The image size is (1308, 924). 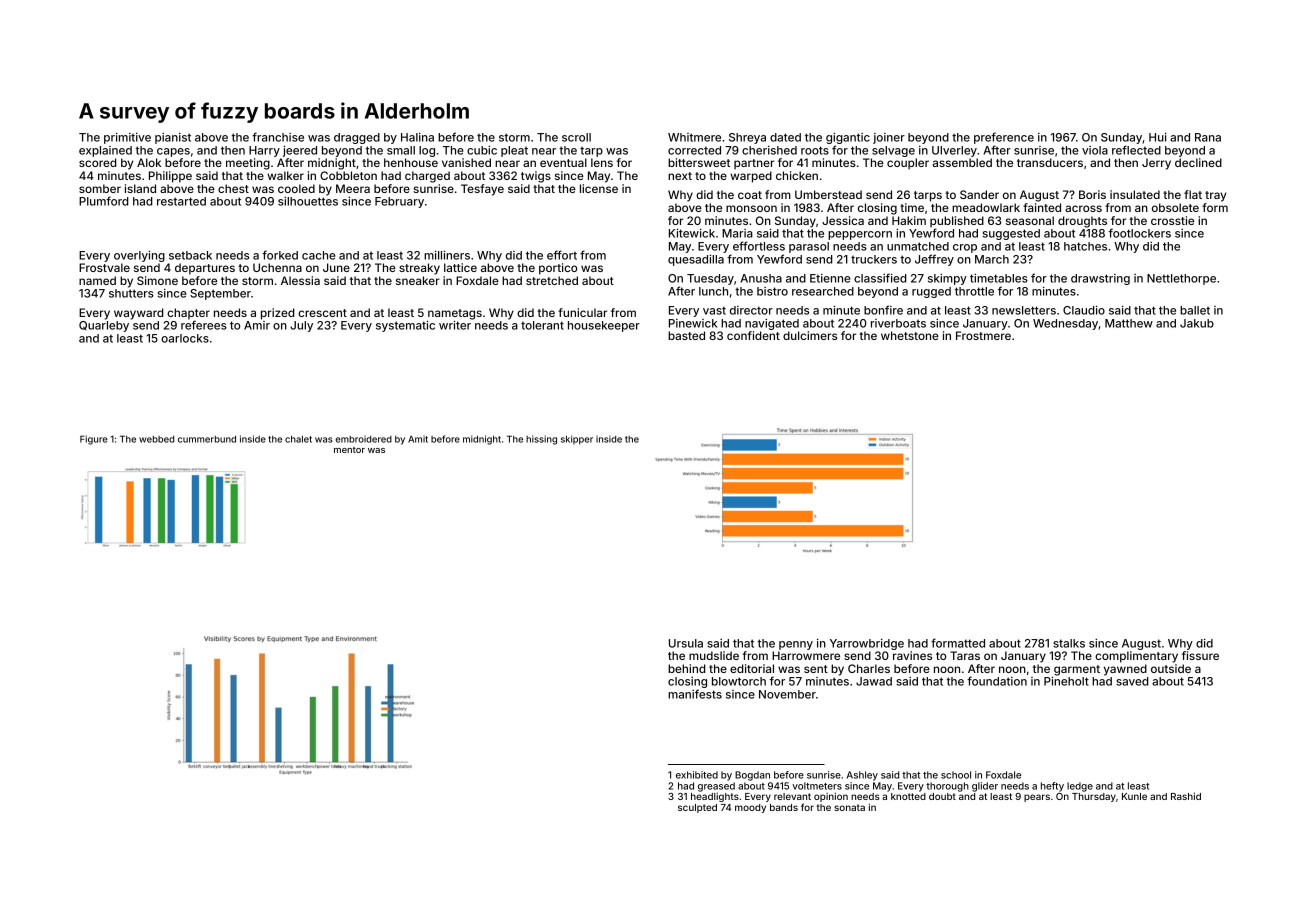 I want to click on sculpted, so click(x=697, y=808).
